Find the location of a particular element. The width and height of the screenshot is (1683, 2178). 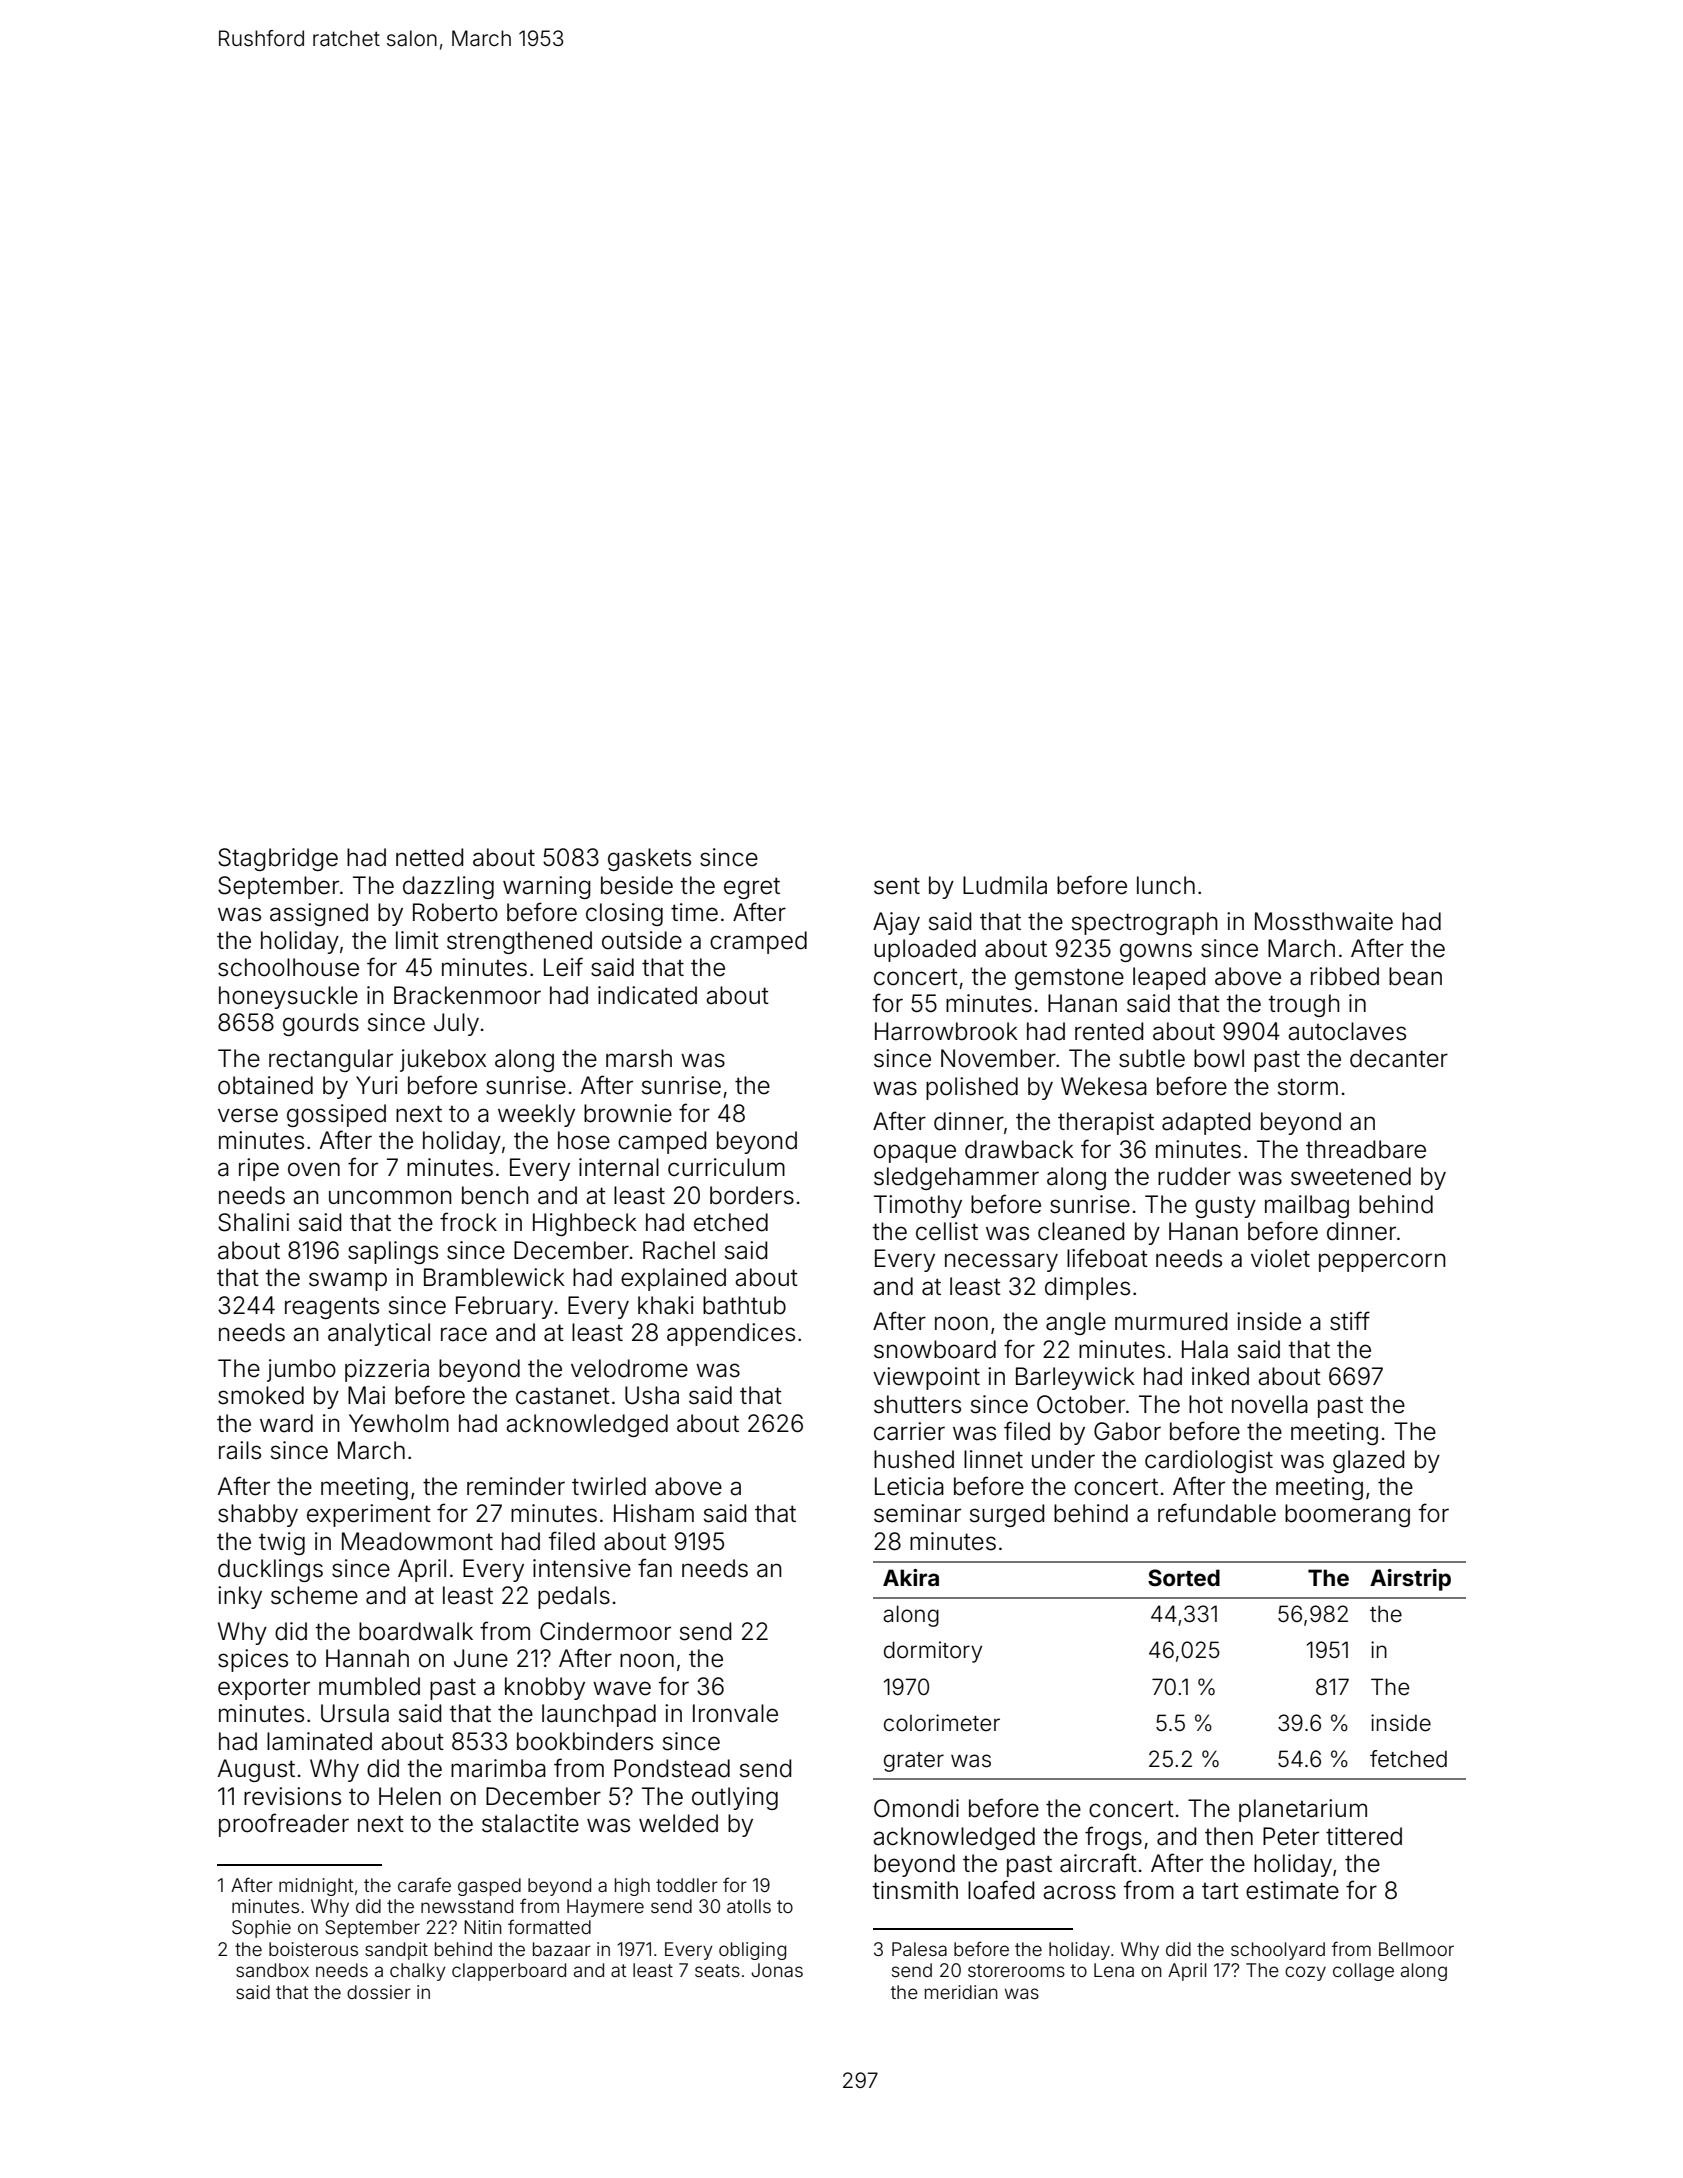

Stagbridge is located at coordinates (278, 859).
